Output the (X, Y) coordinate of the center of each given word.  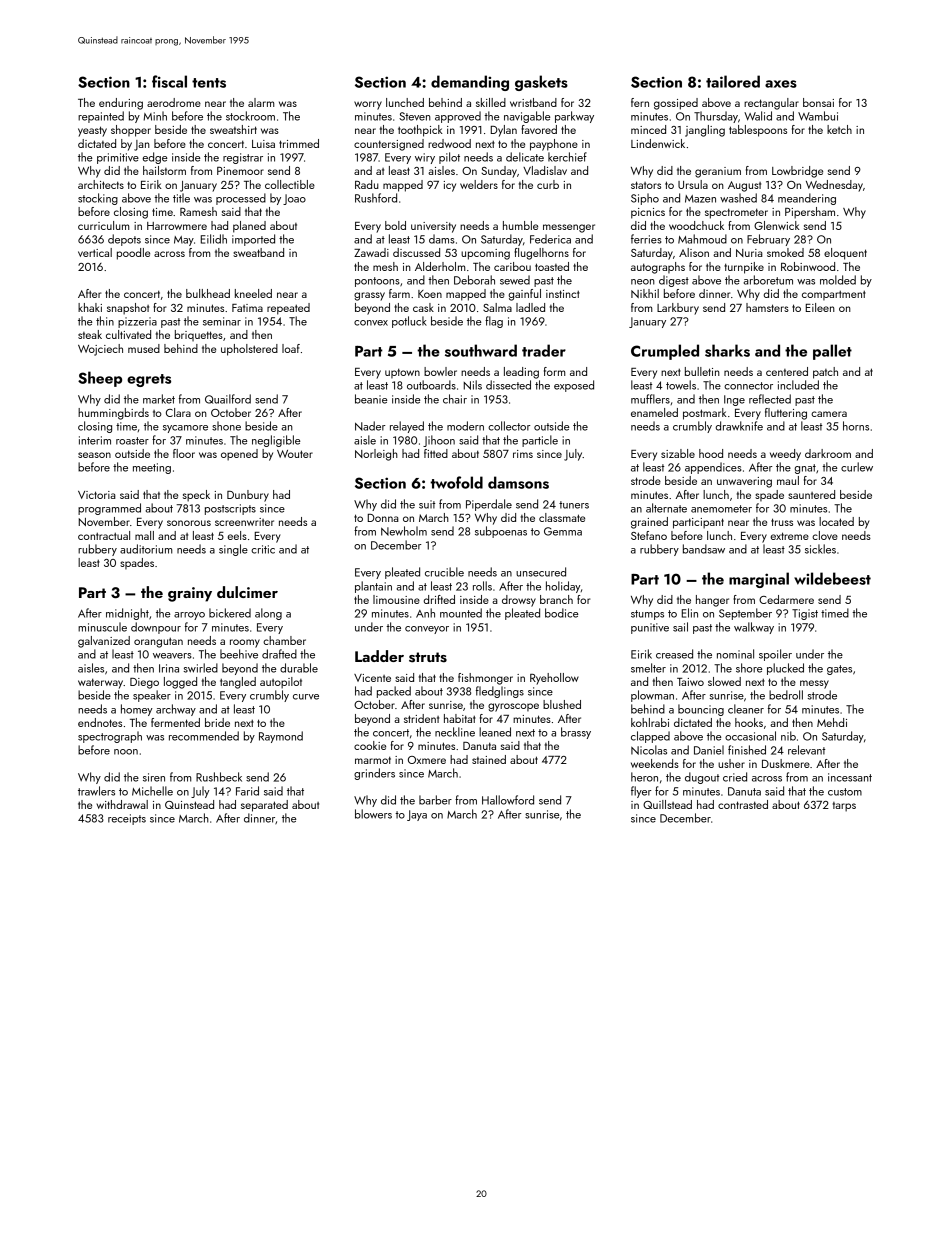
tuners (574, 505)
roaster (132, 441)
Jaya (417, 815)
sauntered (811, 494)
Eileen (820, 307)
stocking (98, 199)
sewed (515, 280)
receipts (127, 819)
